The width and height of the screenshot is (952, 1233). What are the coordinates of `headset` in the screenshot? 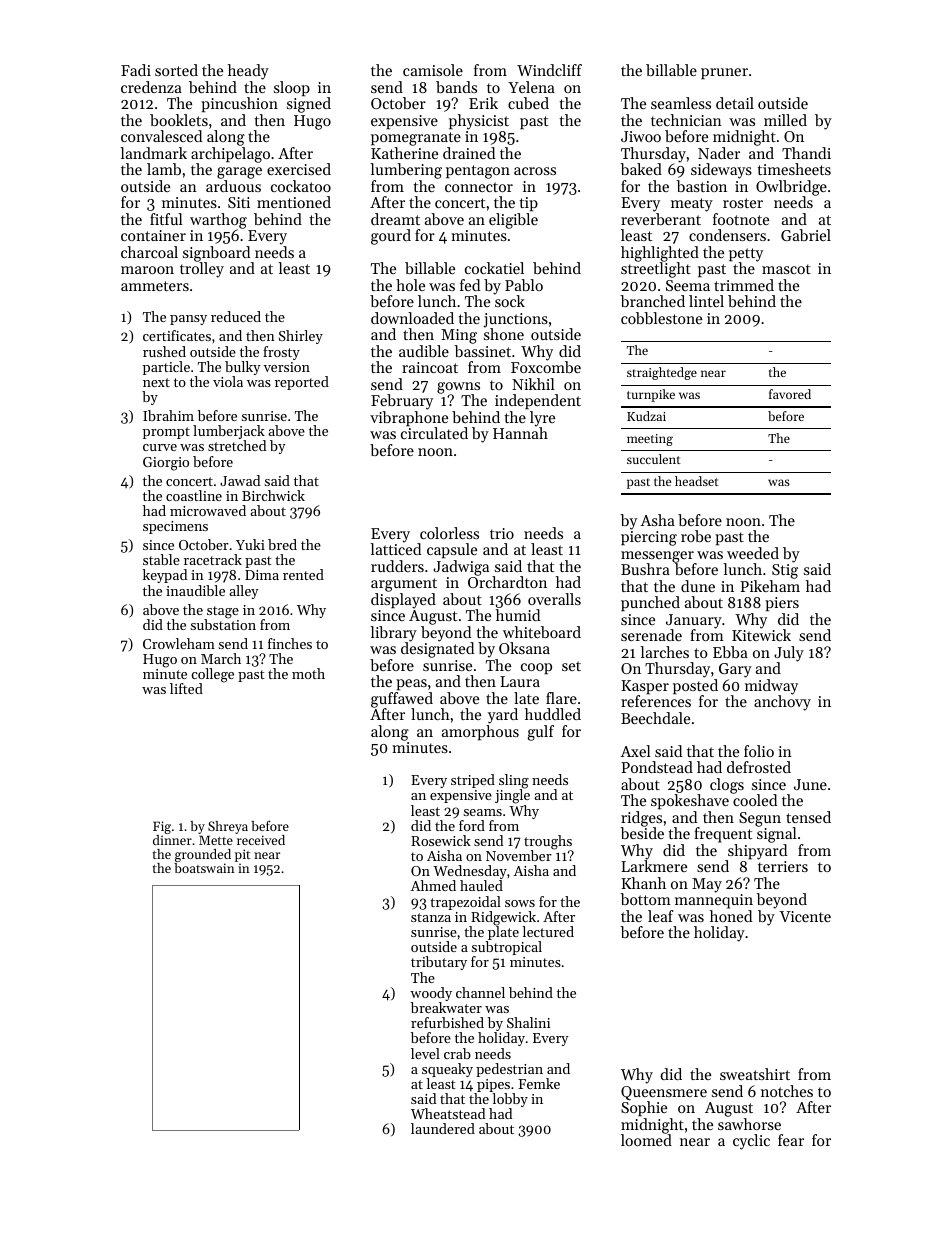 It's located at (697, 481).
